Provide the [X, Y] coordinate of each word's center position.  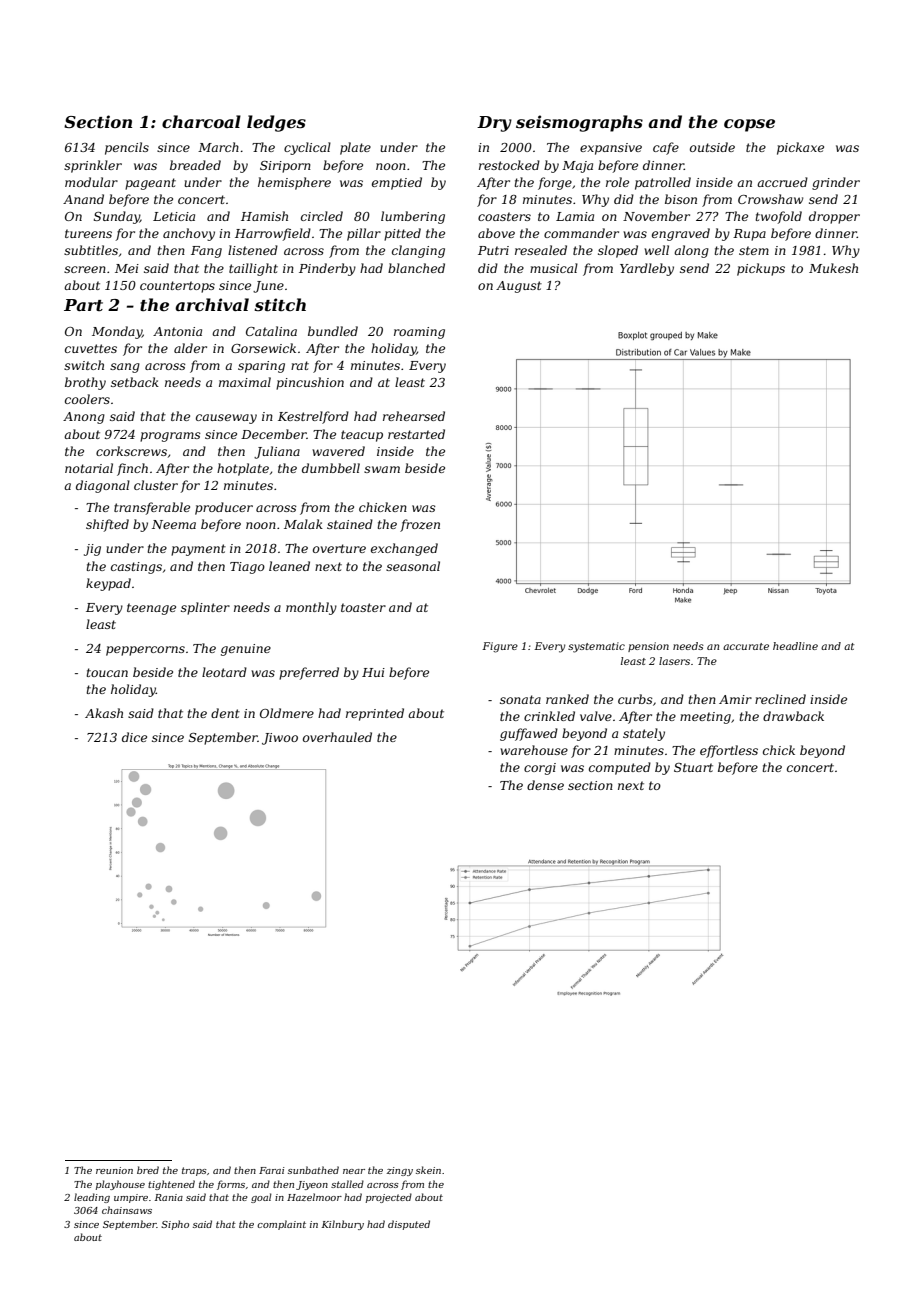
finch [132, 469]
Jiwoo [280, 739]
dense [545, 785]
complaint [281, 1225]
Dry [494, 124]
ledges [276, 123]
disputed [409, 1225]
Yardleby [647, 269]
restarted [416, 434]
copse [749, 125]
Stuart [693, 767]
